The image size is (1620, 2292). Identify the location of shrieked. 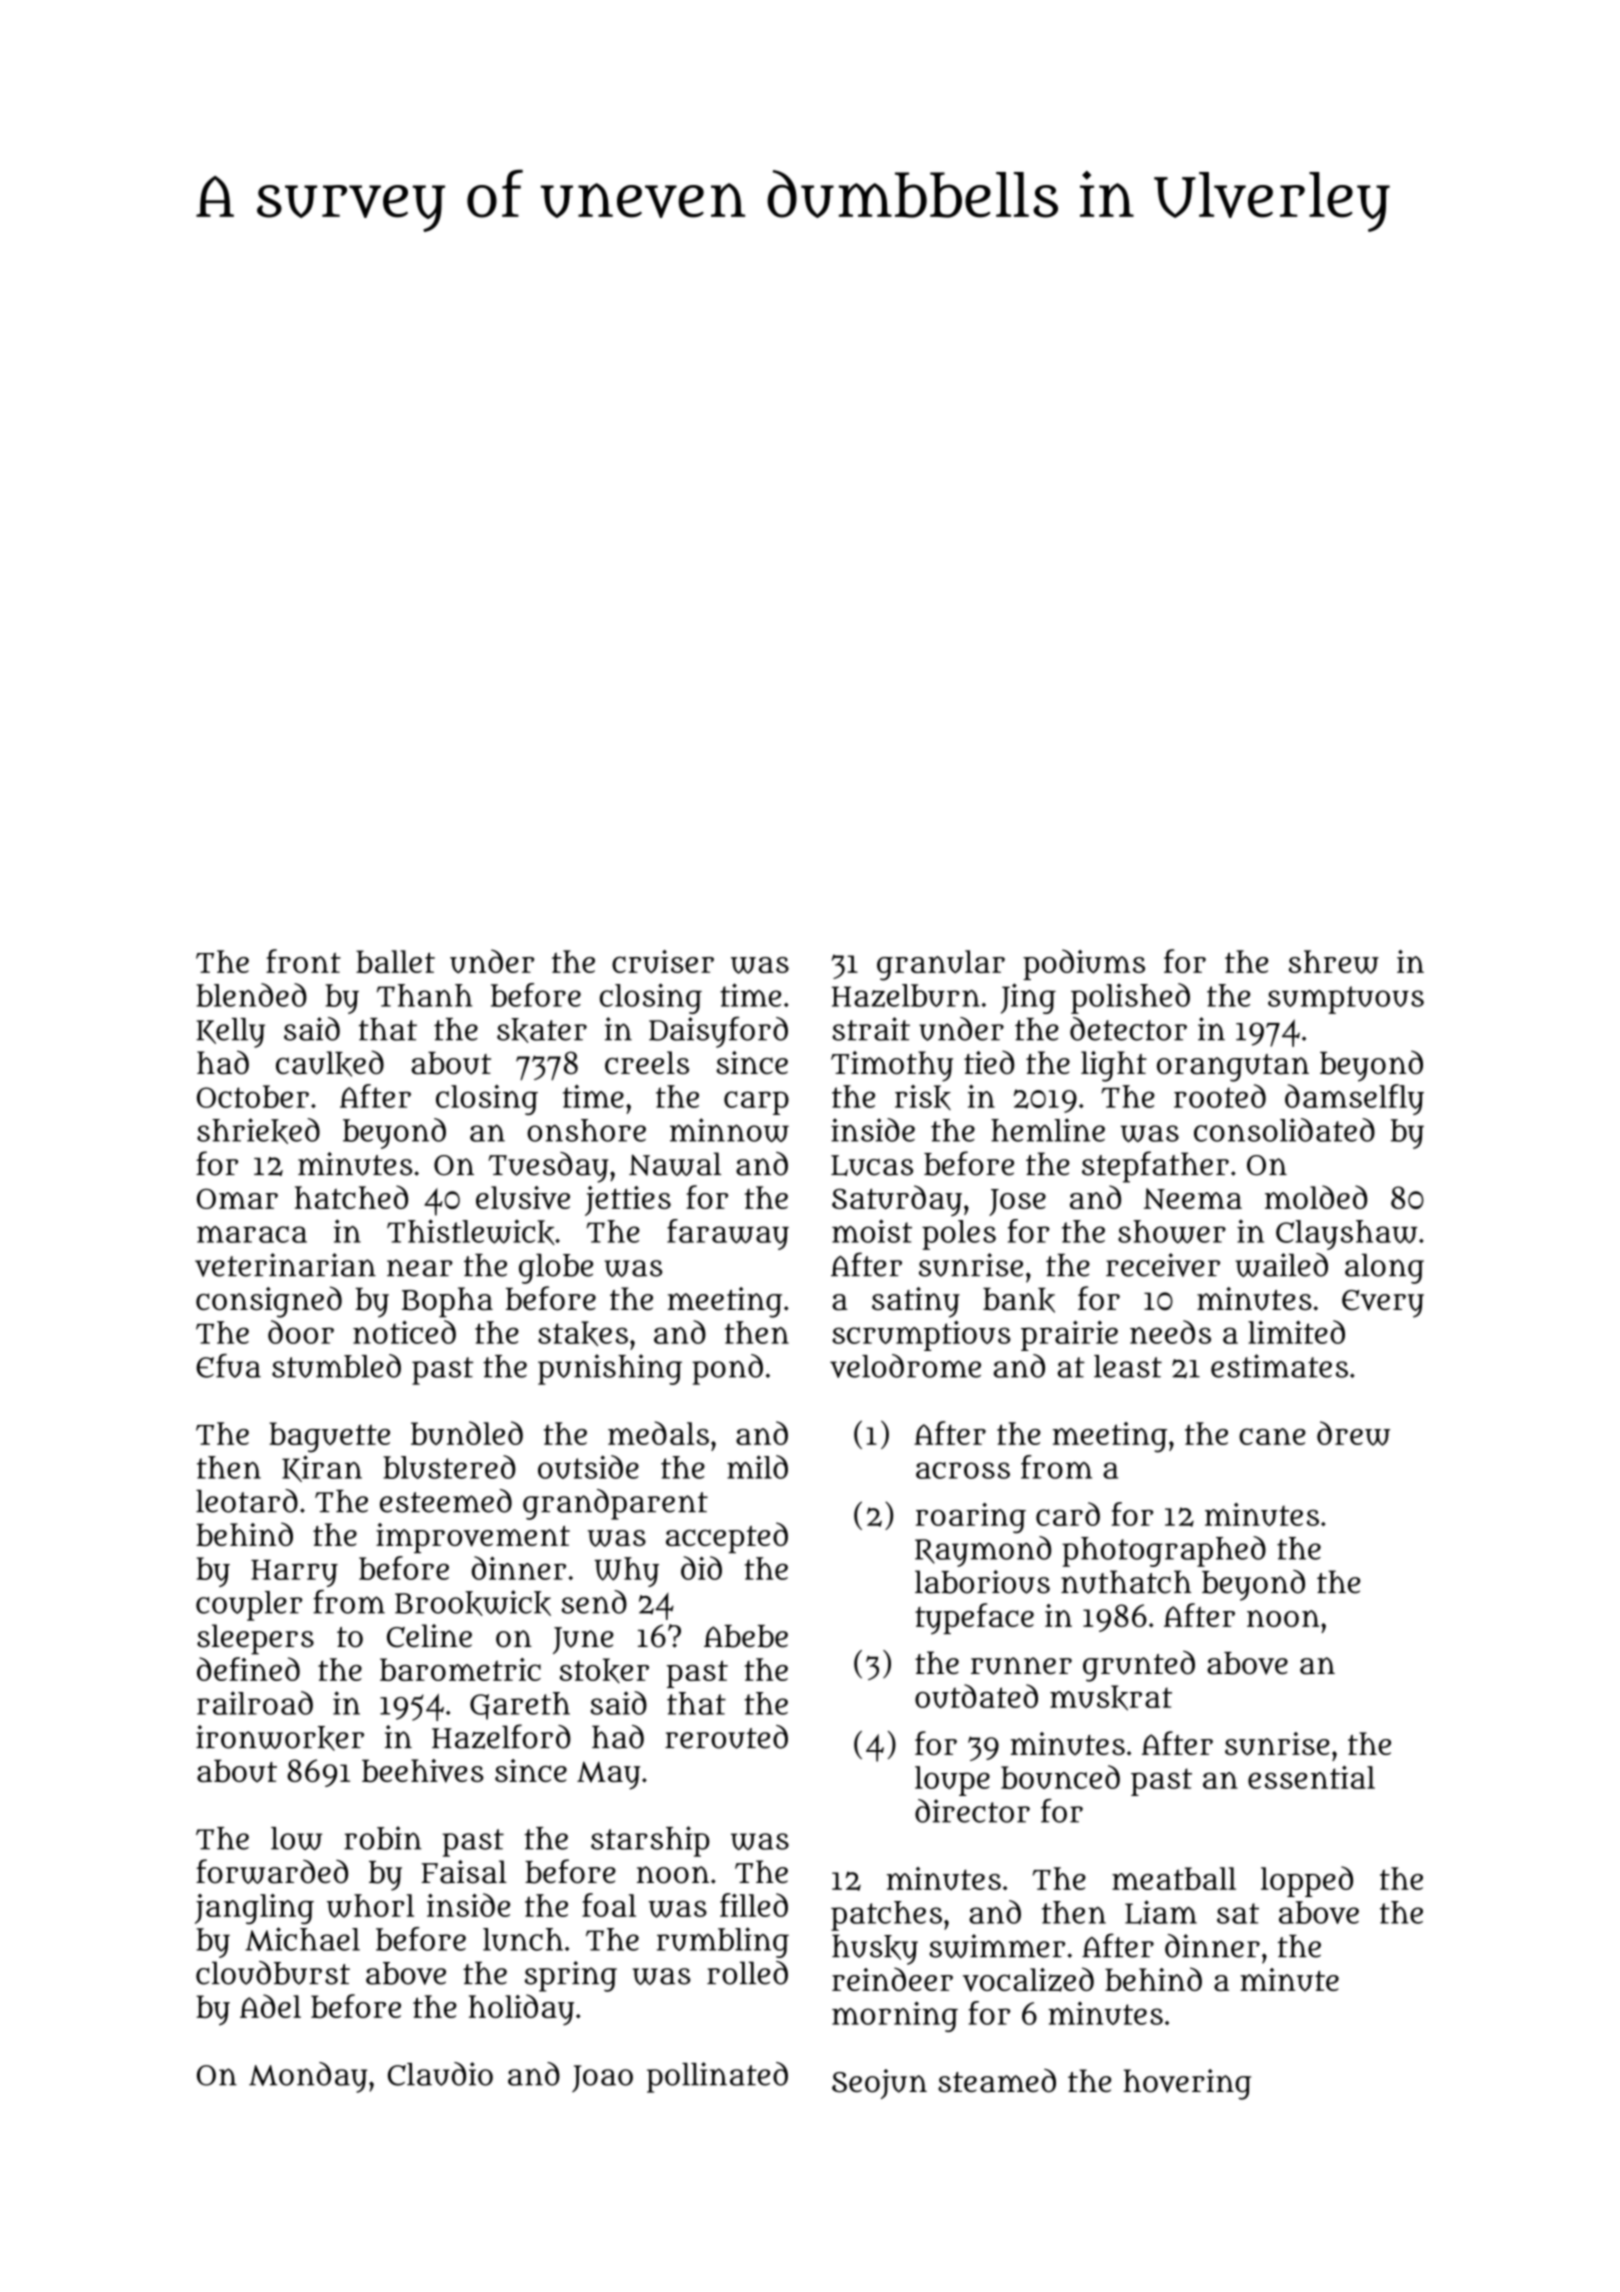
(258, 1131).
